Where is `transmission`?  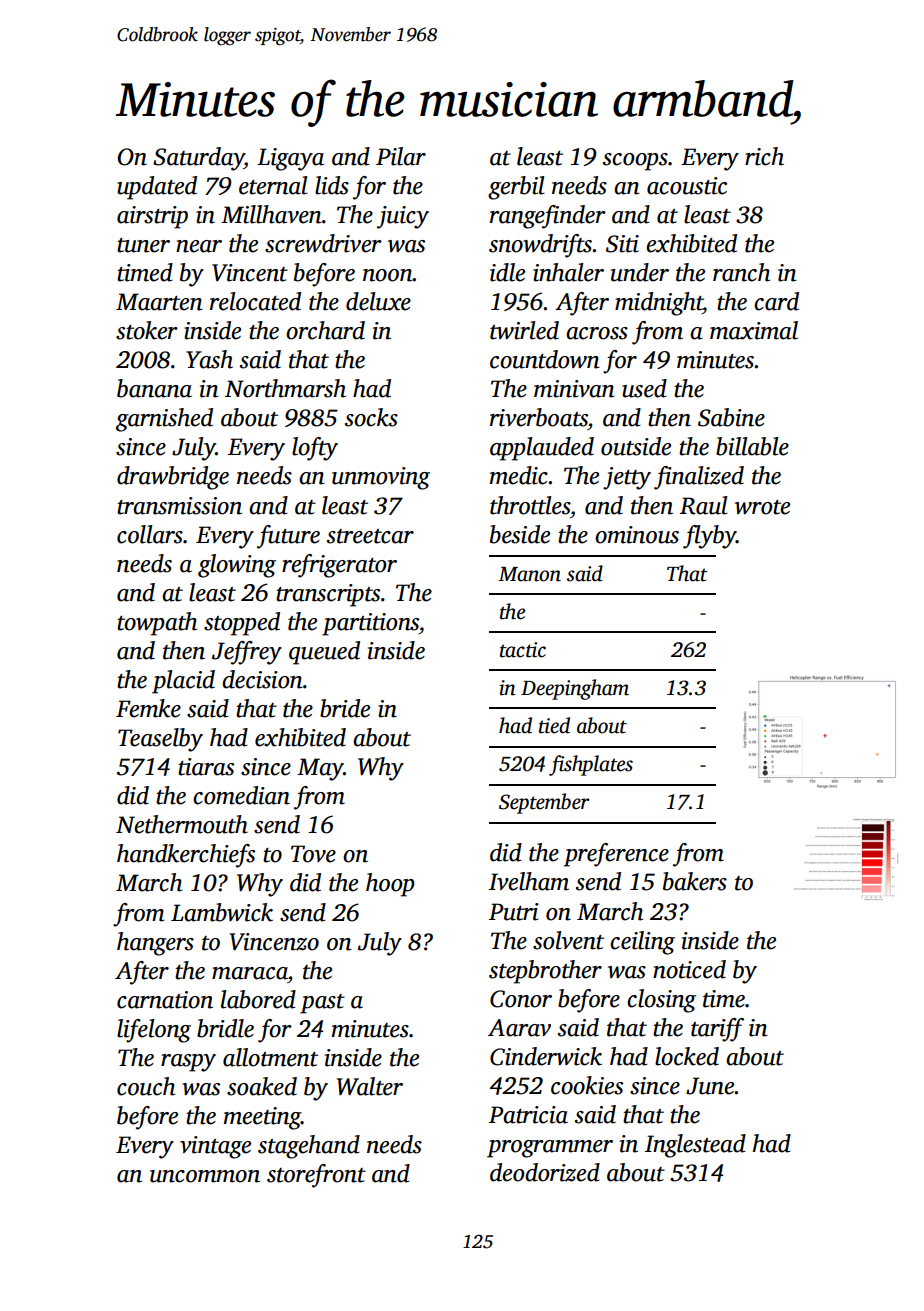 transmission is located at coordinates (179, 506).
